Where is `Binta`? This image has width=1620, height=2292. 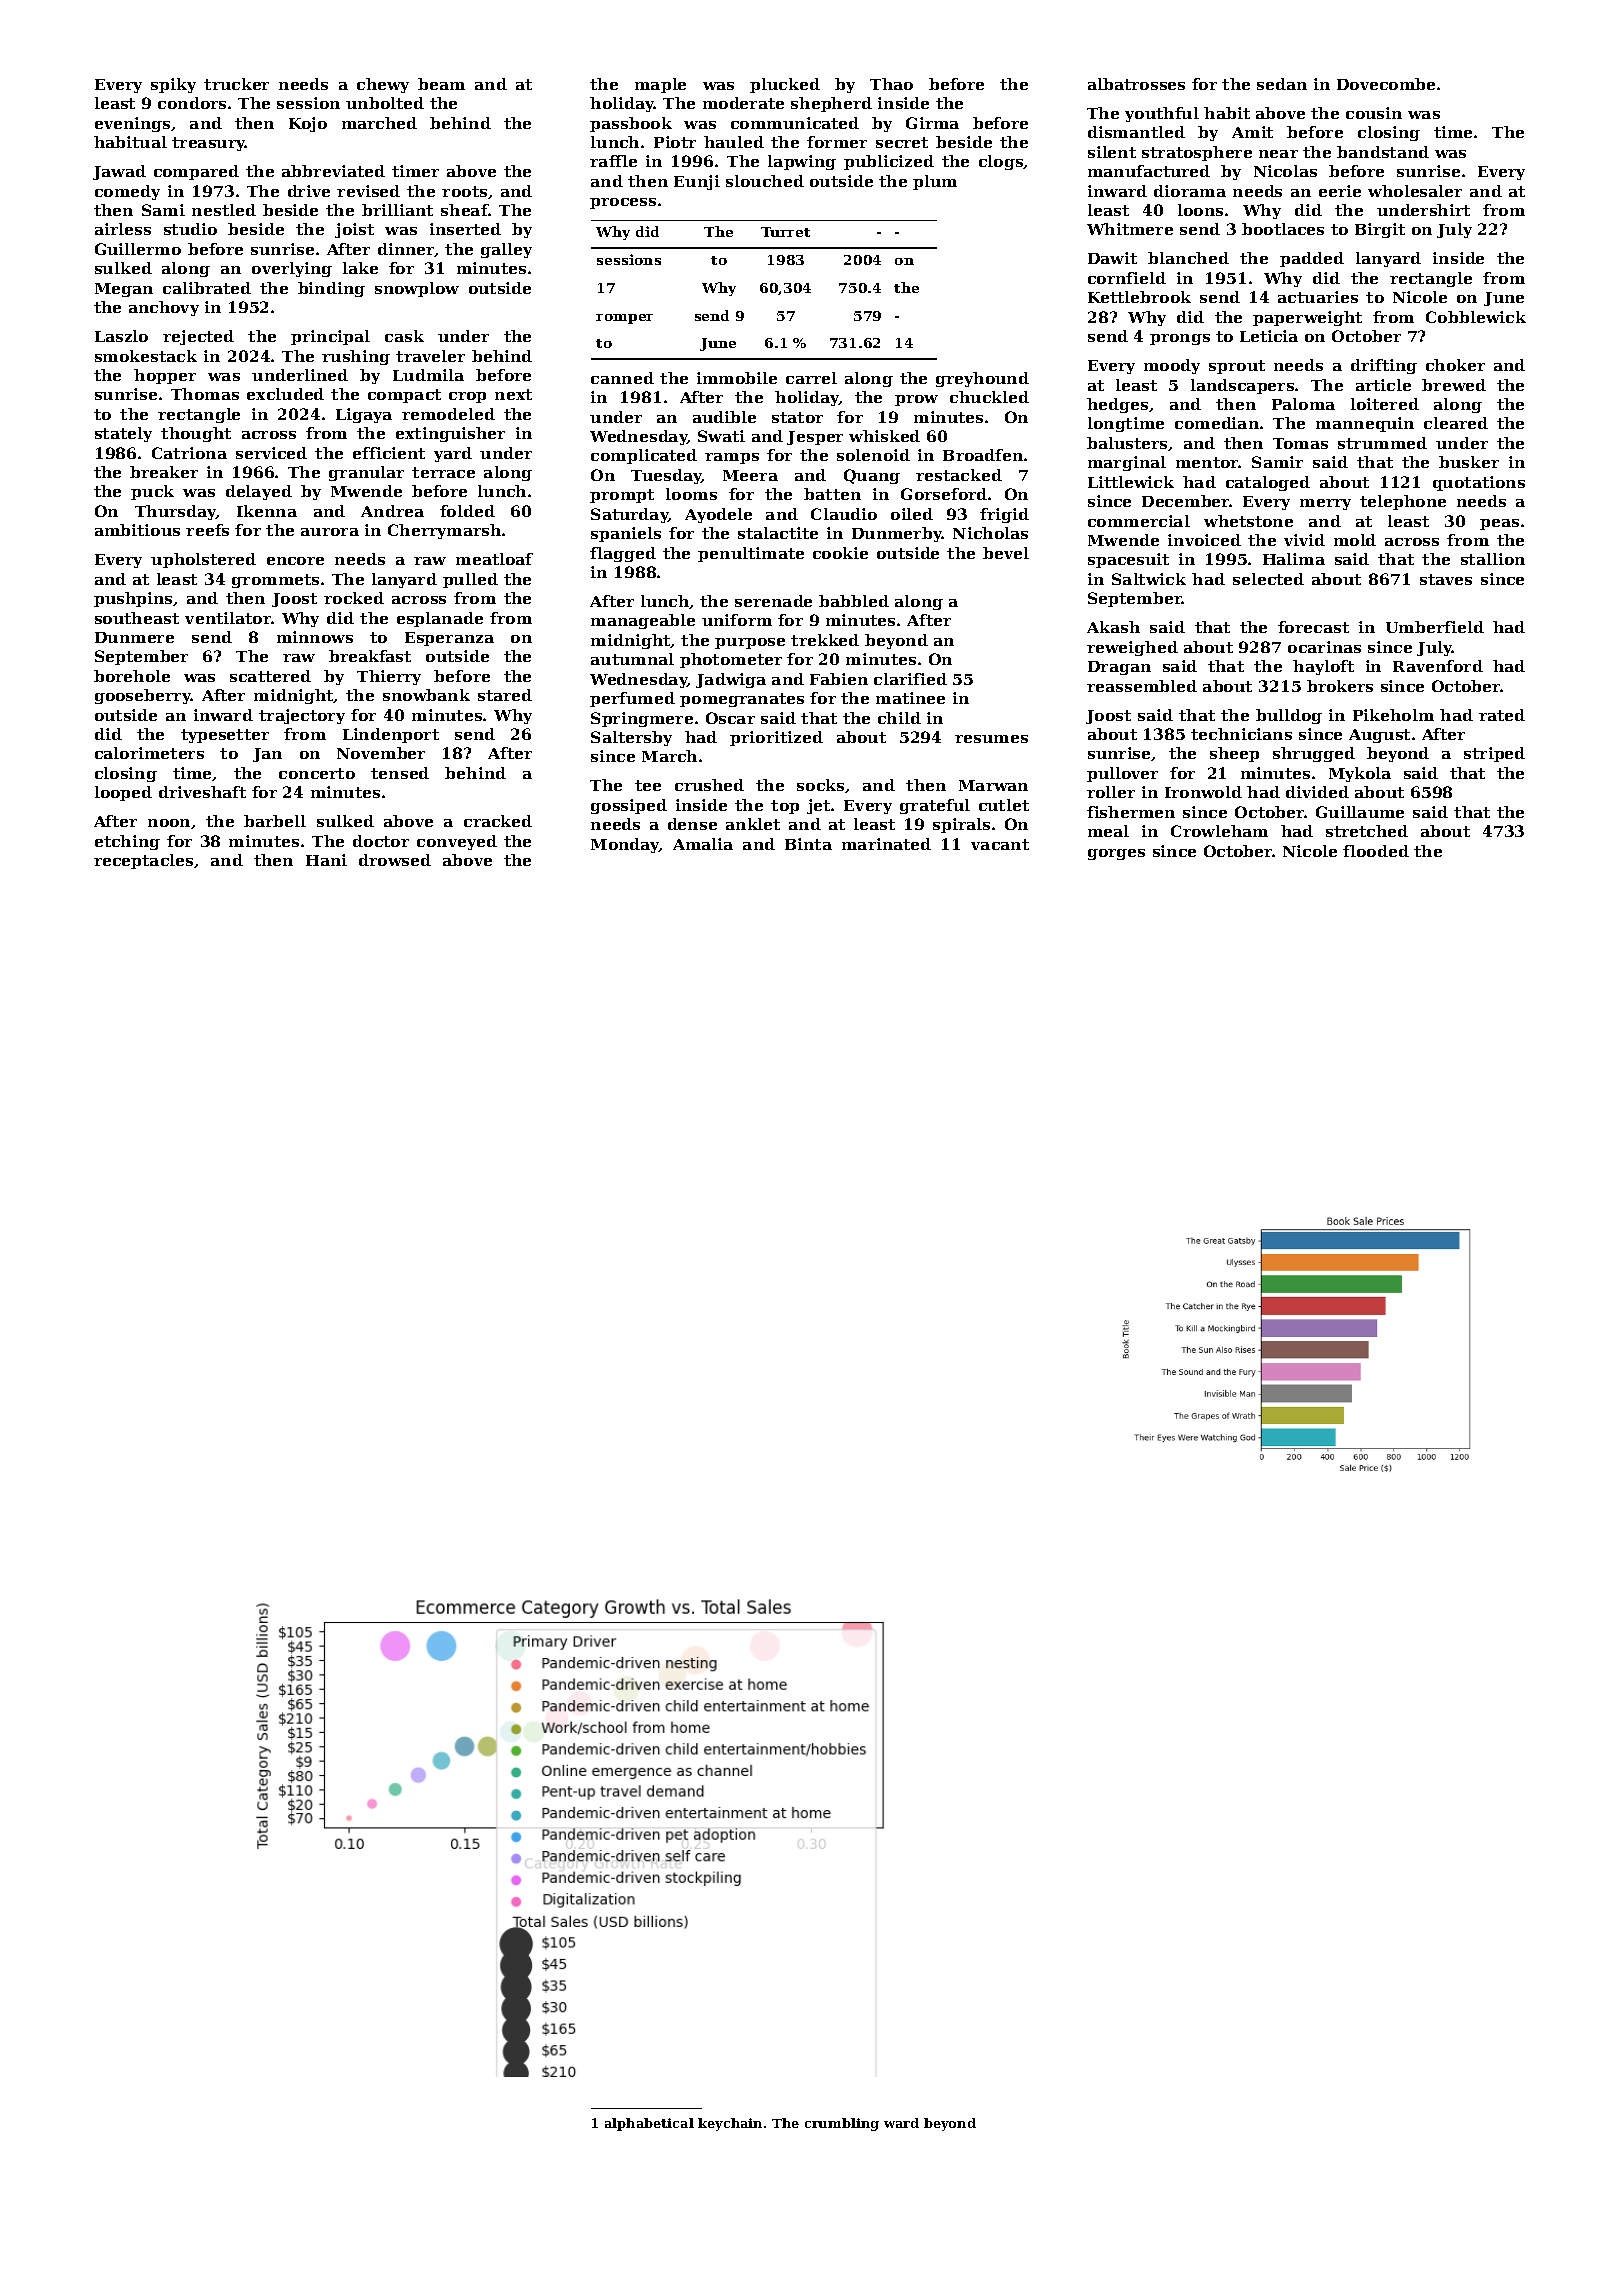
Binta is located at coordinates (808, 844).
